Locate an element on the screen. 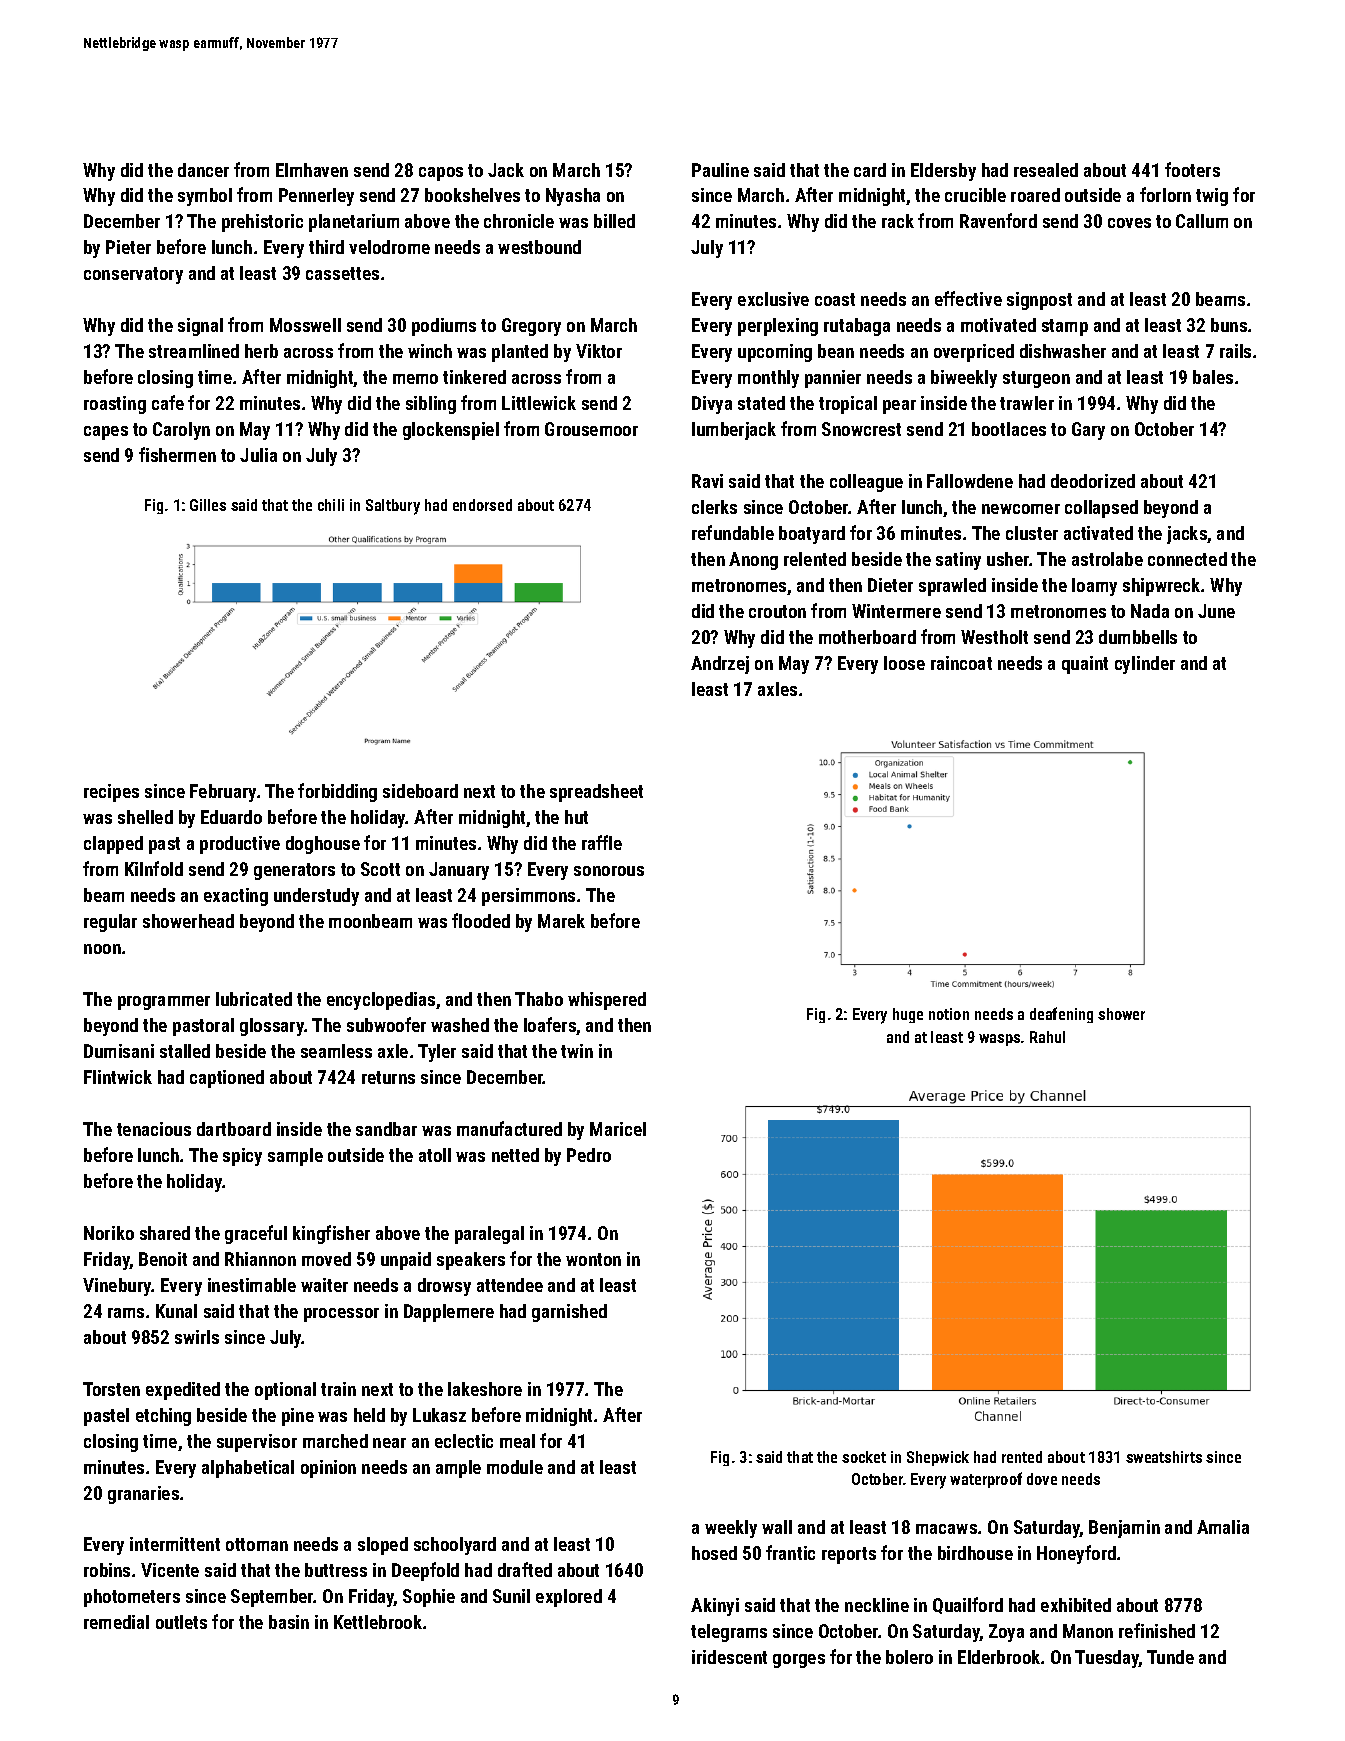 Image resolution: width=1345 pixels, height=1741 pixels. Marek is located at coordinates (561, 921).
